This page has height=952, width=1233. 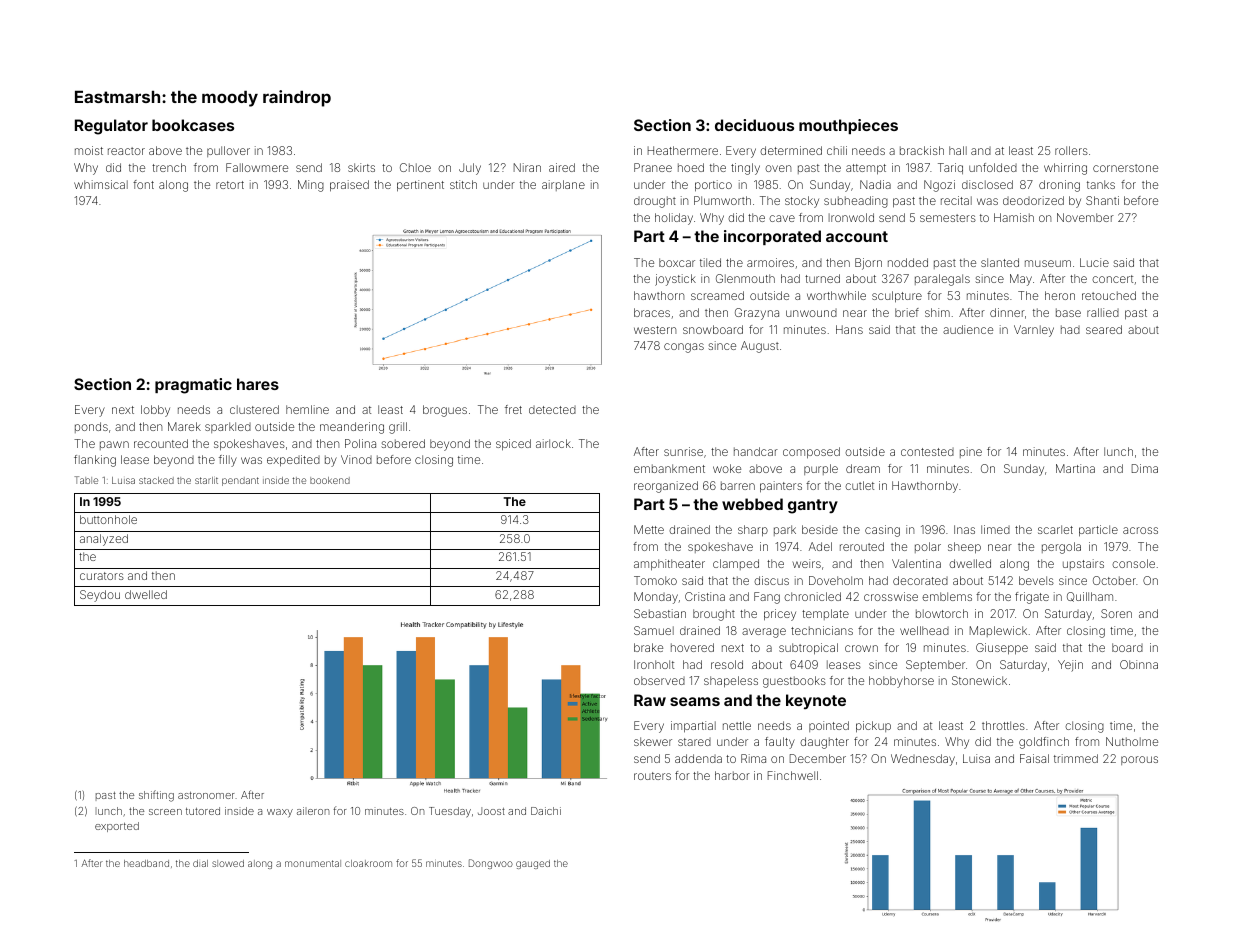 I want to click on polar, so click(x=928, y=547).
